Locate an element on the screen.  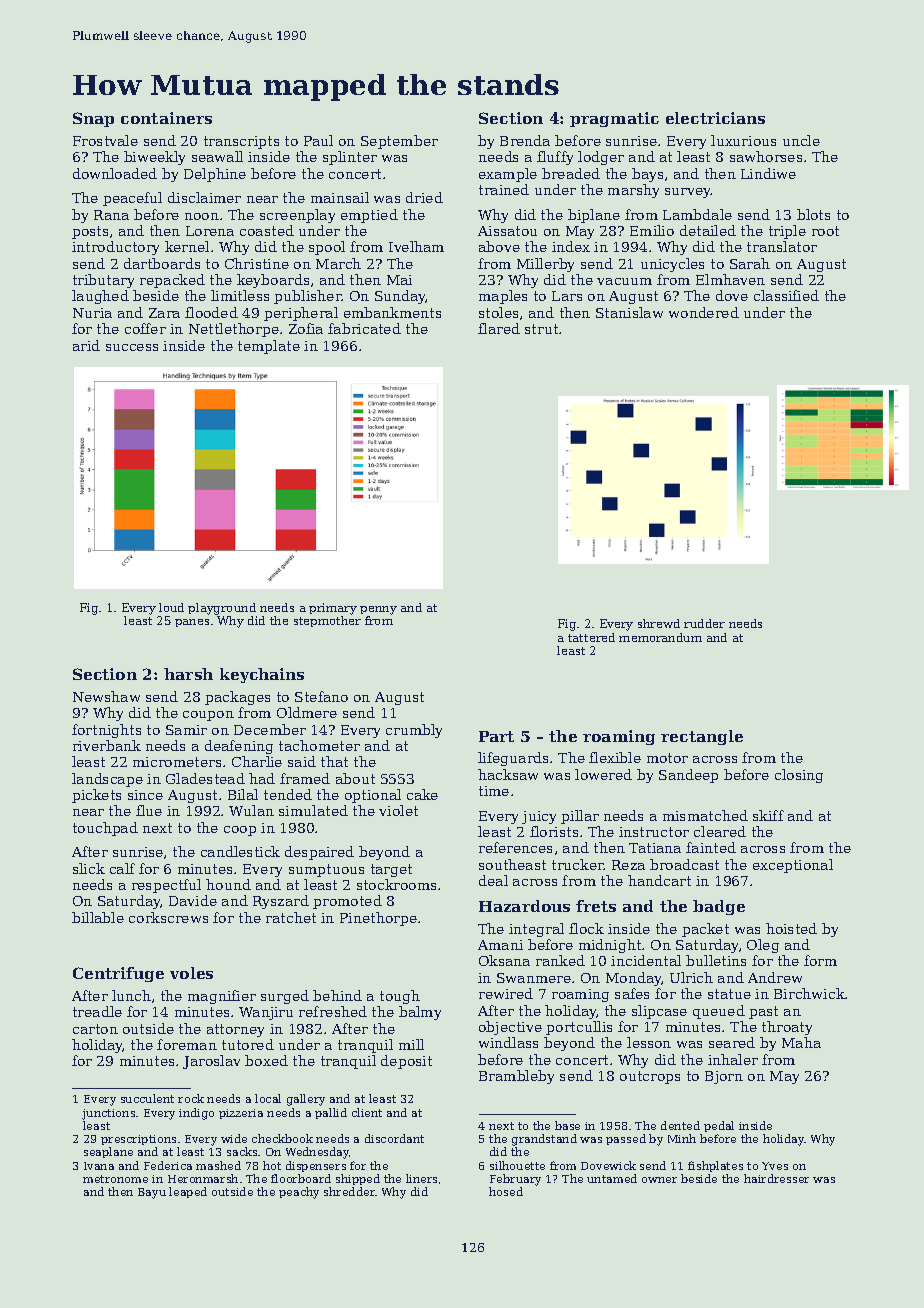
success is located at coordinates (132, 347).
